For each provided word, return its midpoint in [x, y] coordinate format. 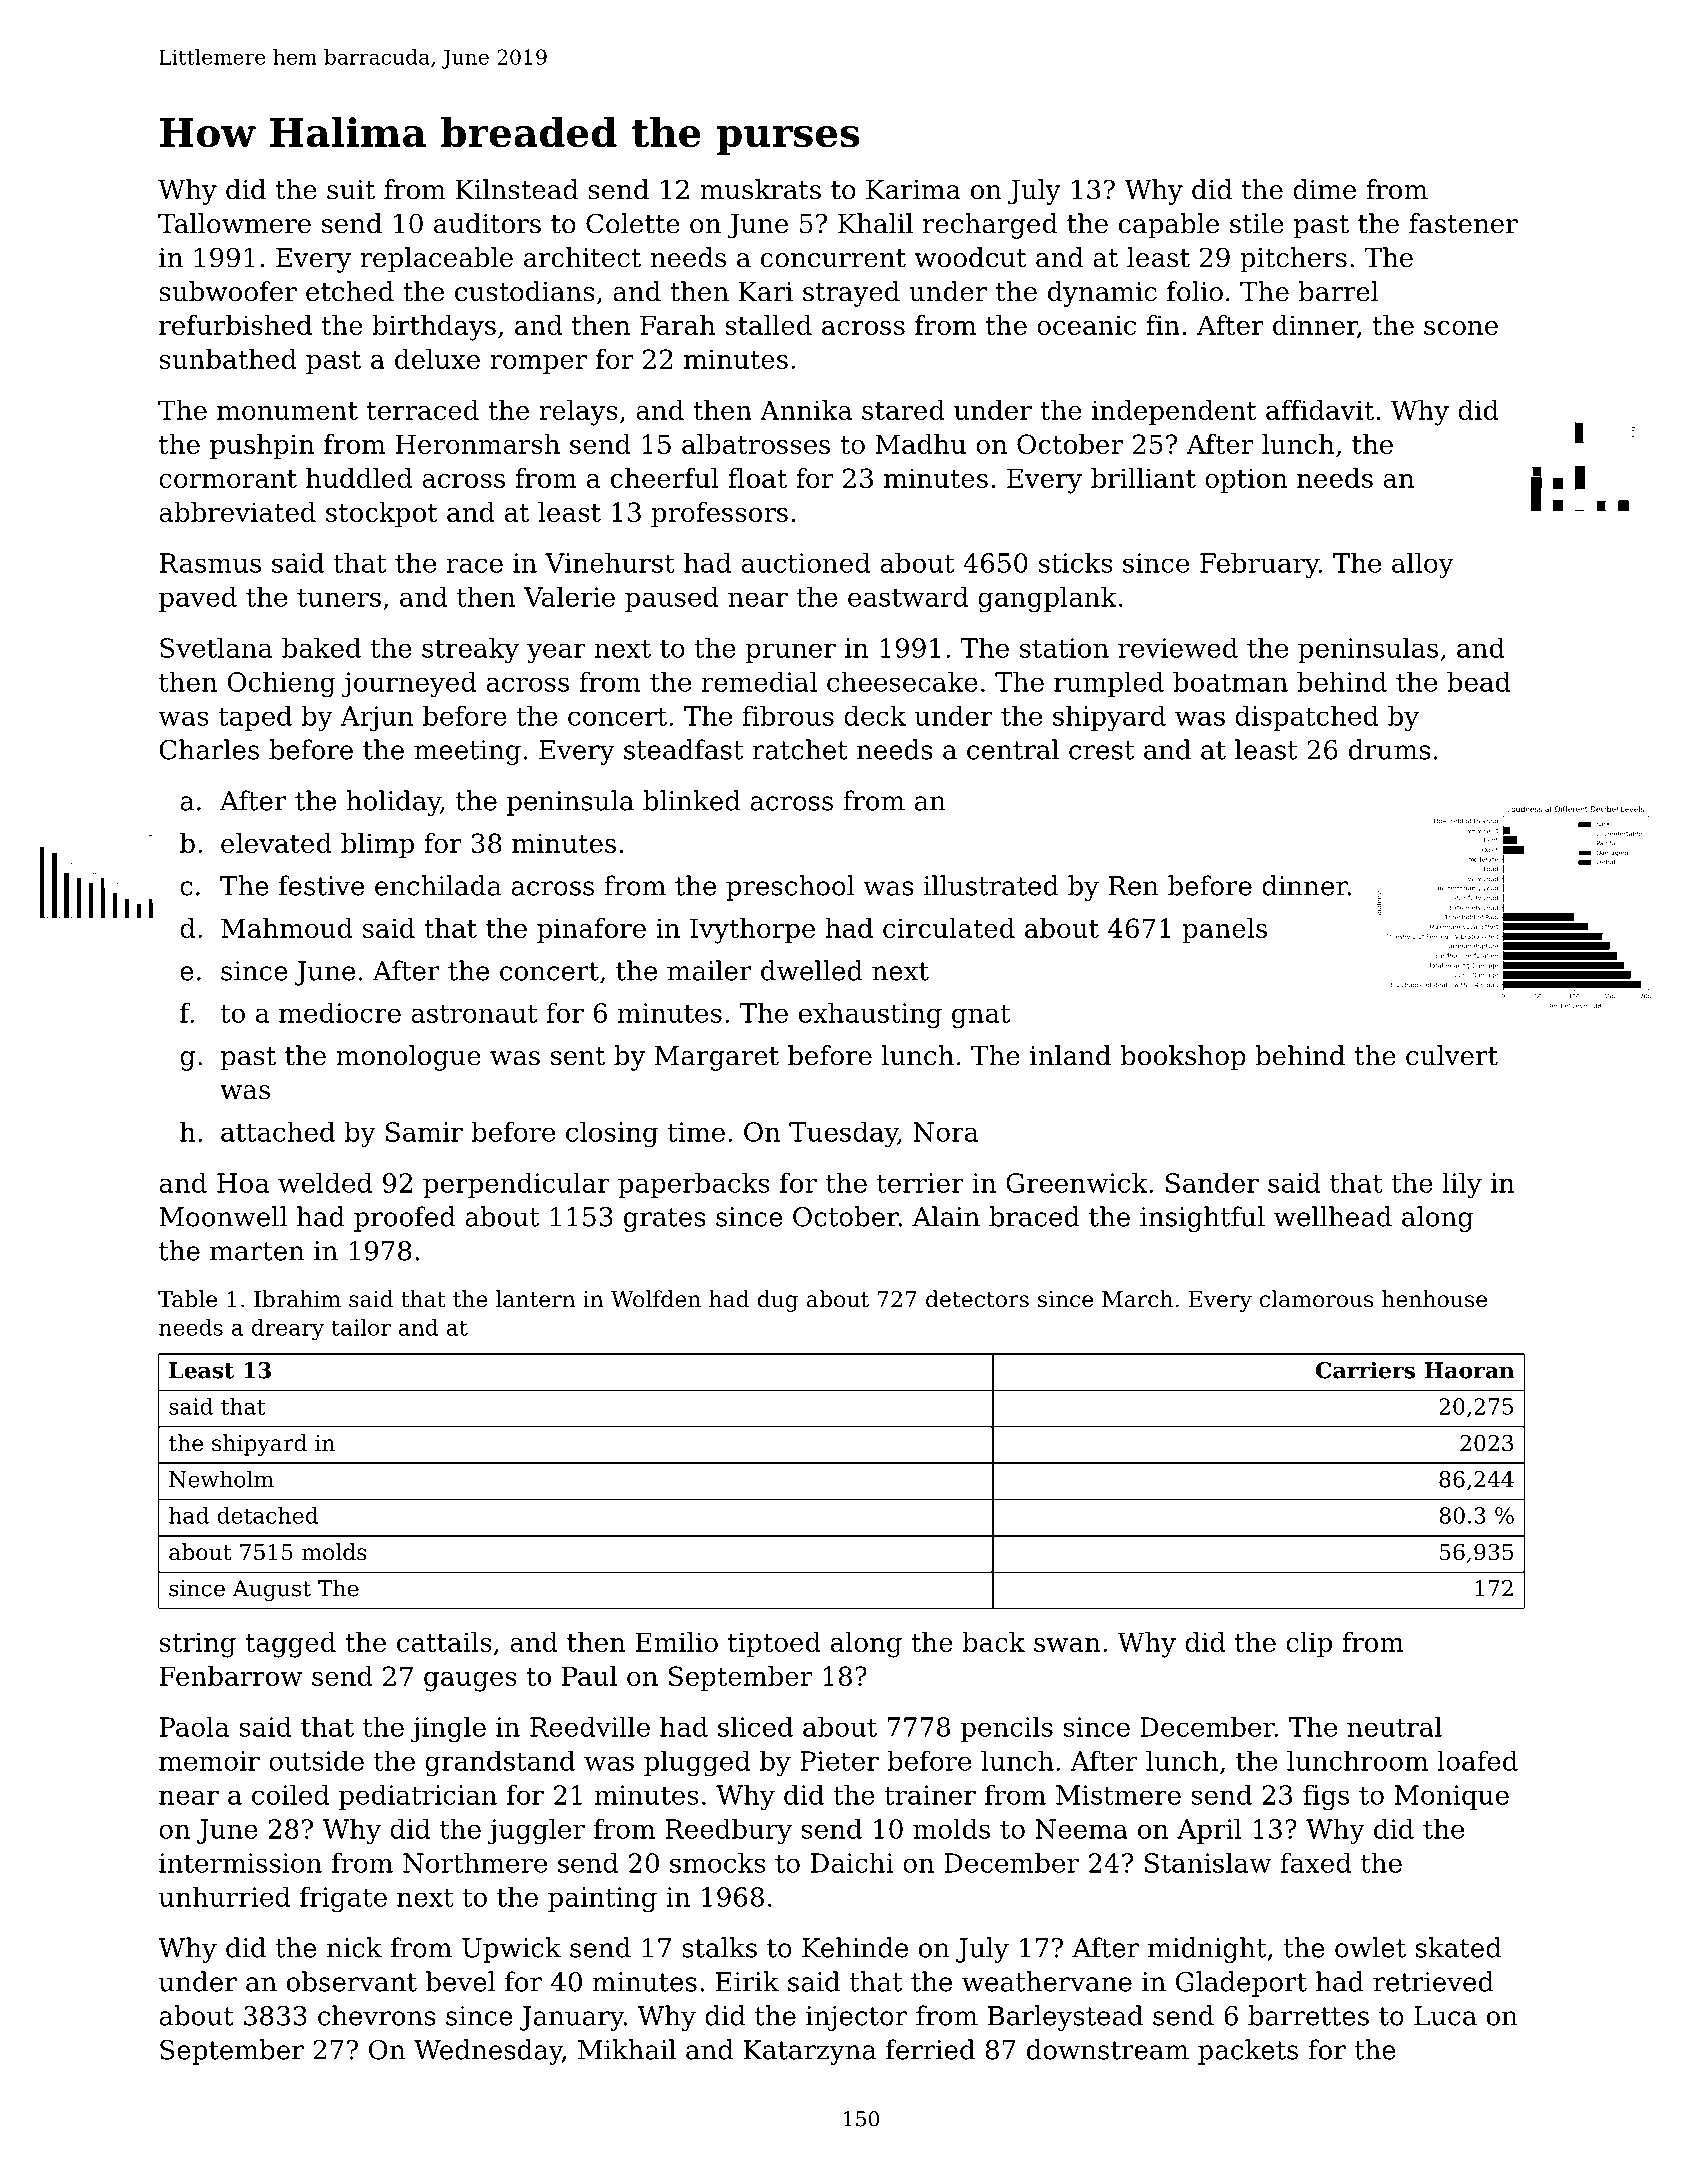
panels [1224, 930]
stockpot [382, 514]
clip [1309, 1644]
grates [665, 1220]
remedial [759, 681]
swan [1067, 1645]
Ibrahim [297, 1299]
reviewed [1178, 647]
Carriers [1365, 1370]
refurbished [235, 325]
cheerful [664, 478]
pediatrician [418, 1797]
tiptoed [774, 1644]
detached [267, 1515]
